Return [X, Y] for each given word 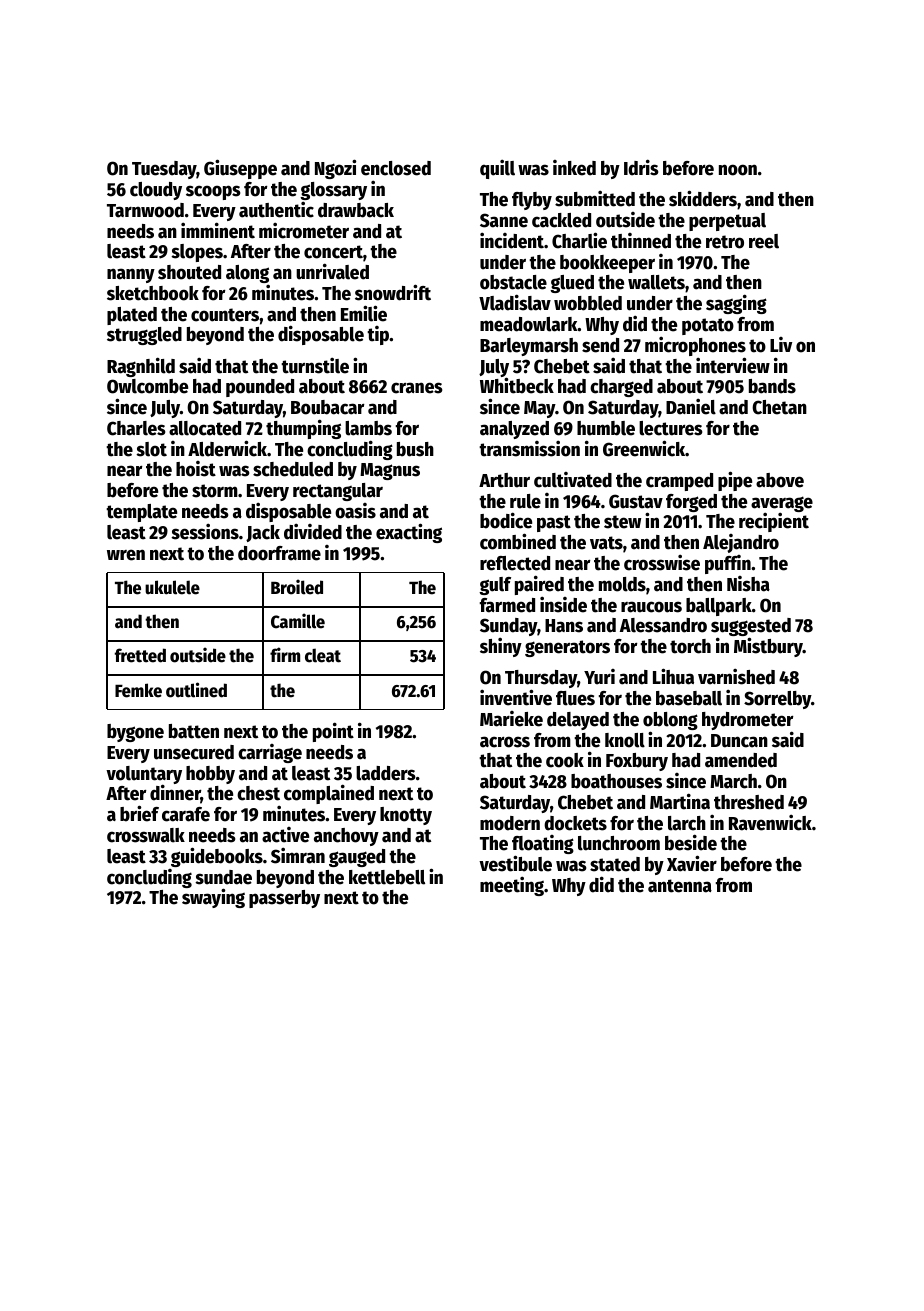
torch [690, 646]
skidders [703, 198]
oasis [355, 511]
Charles [136, 428]
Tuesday [164, 170]
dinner [175, 794]
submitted [595, 198]
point [333, 732]
